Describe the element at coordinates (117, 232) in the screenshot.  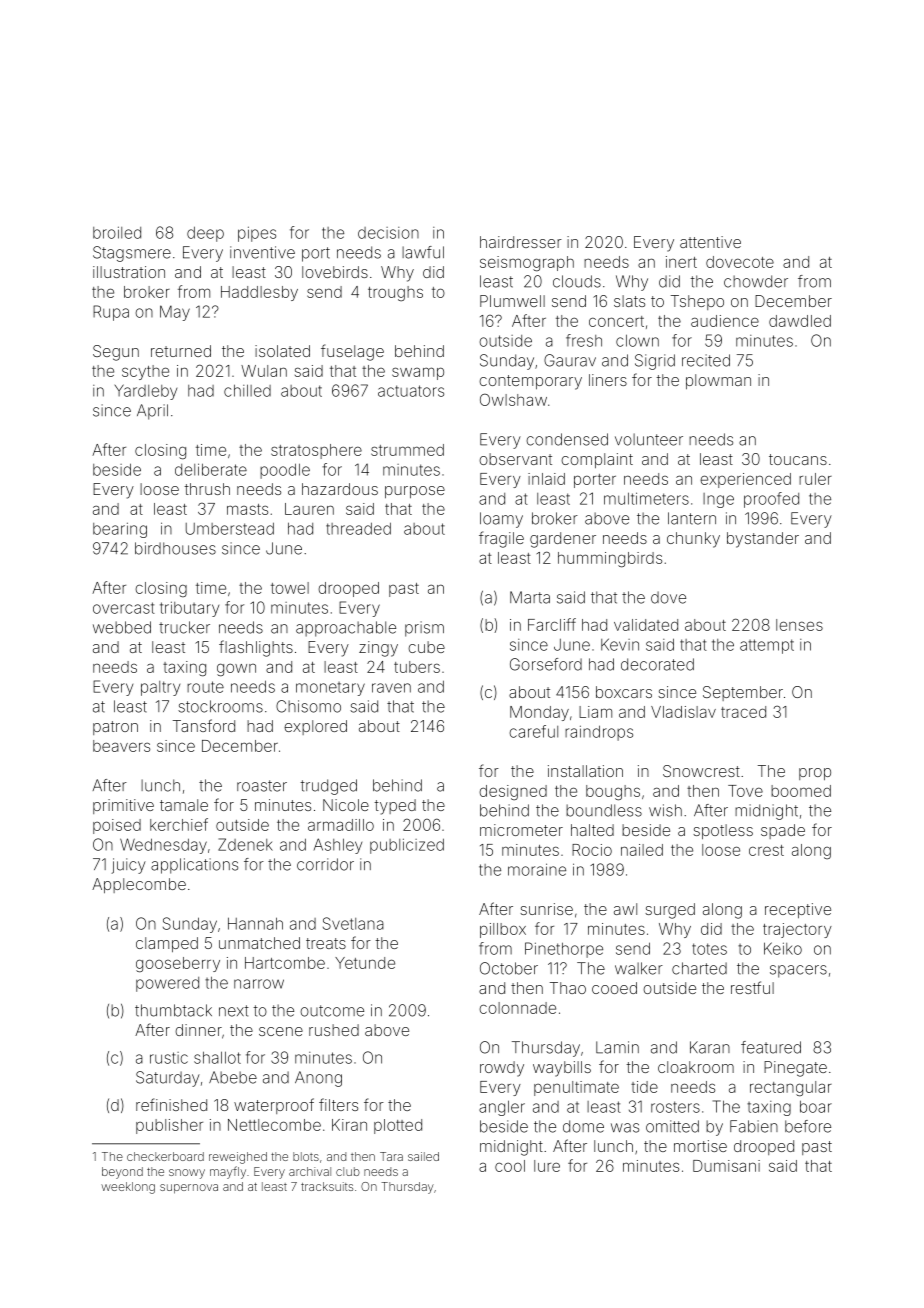
I see `broiled` at that location.
